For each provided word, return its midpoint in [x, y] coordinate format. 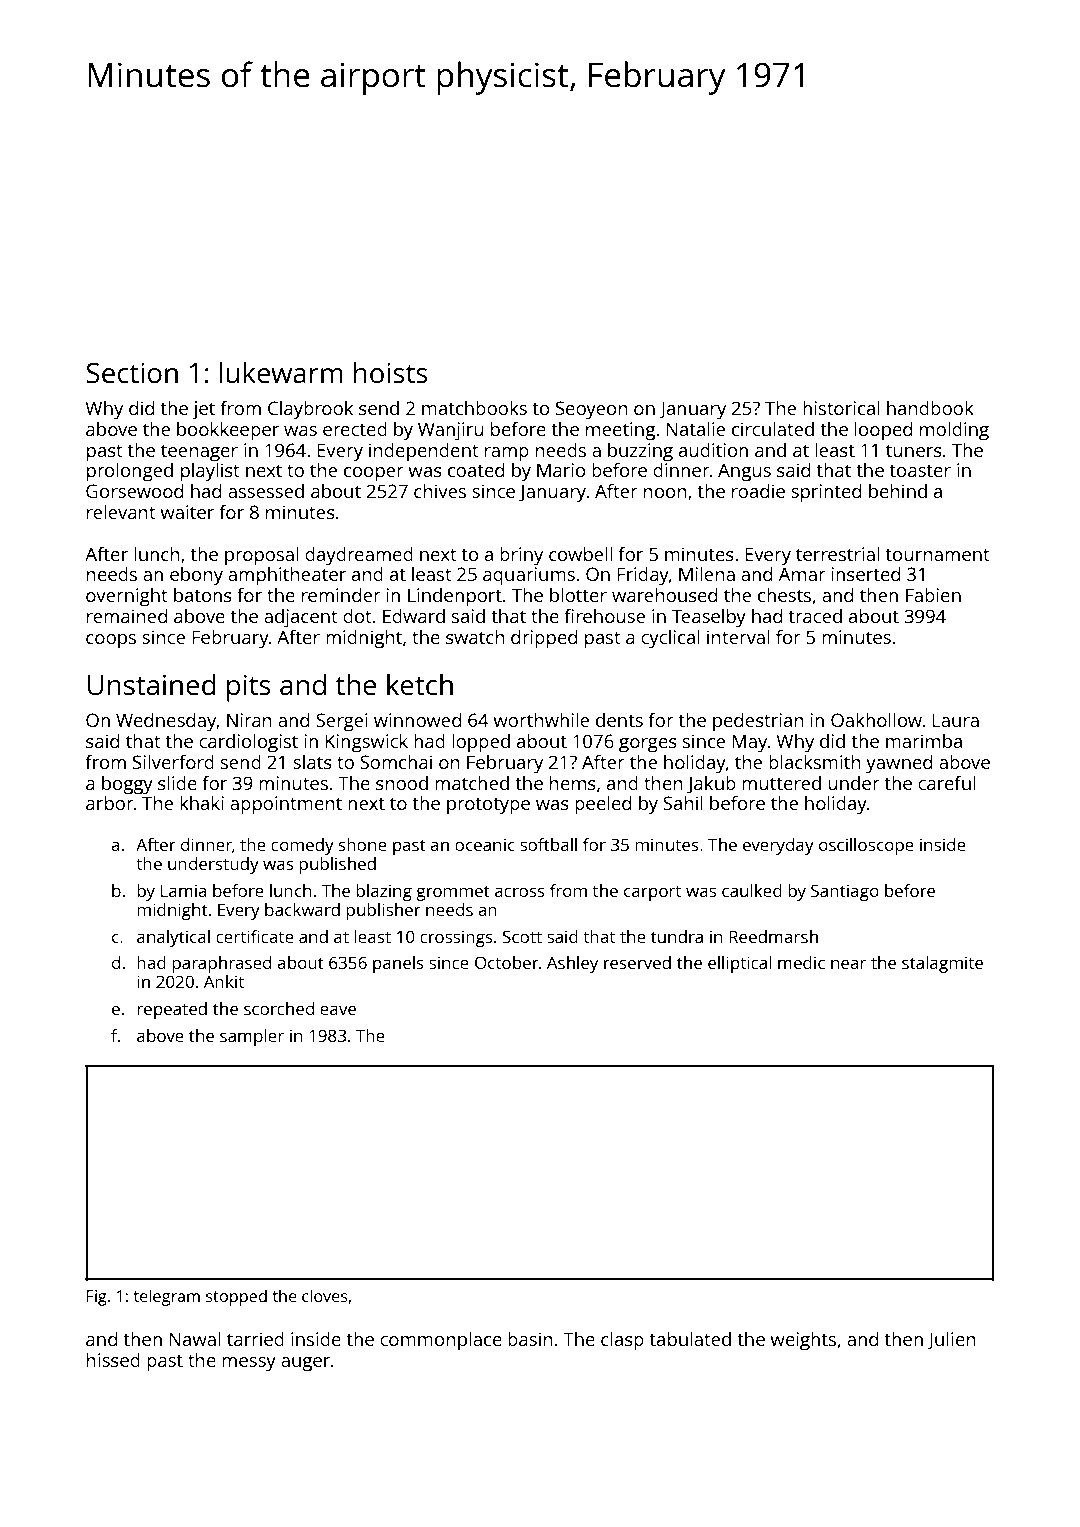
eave [338, 1010]
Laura [955, 720]
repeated [172, 1010]
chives [440, 491]
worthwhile [541, 720]
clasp [622, 1341]
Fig [97, 1298]
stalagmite [942, 964]
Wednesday [166, 722]
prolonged [130, 472]
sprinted [826, 493]
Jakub [711, 785]
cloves [325, 1295]
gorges [648, 745]
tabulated [690, 1339]
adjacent [301, 618]
